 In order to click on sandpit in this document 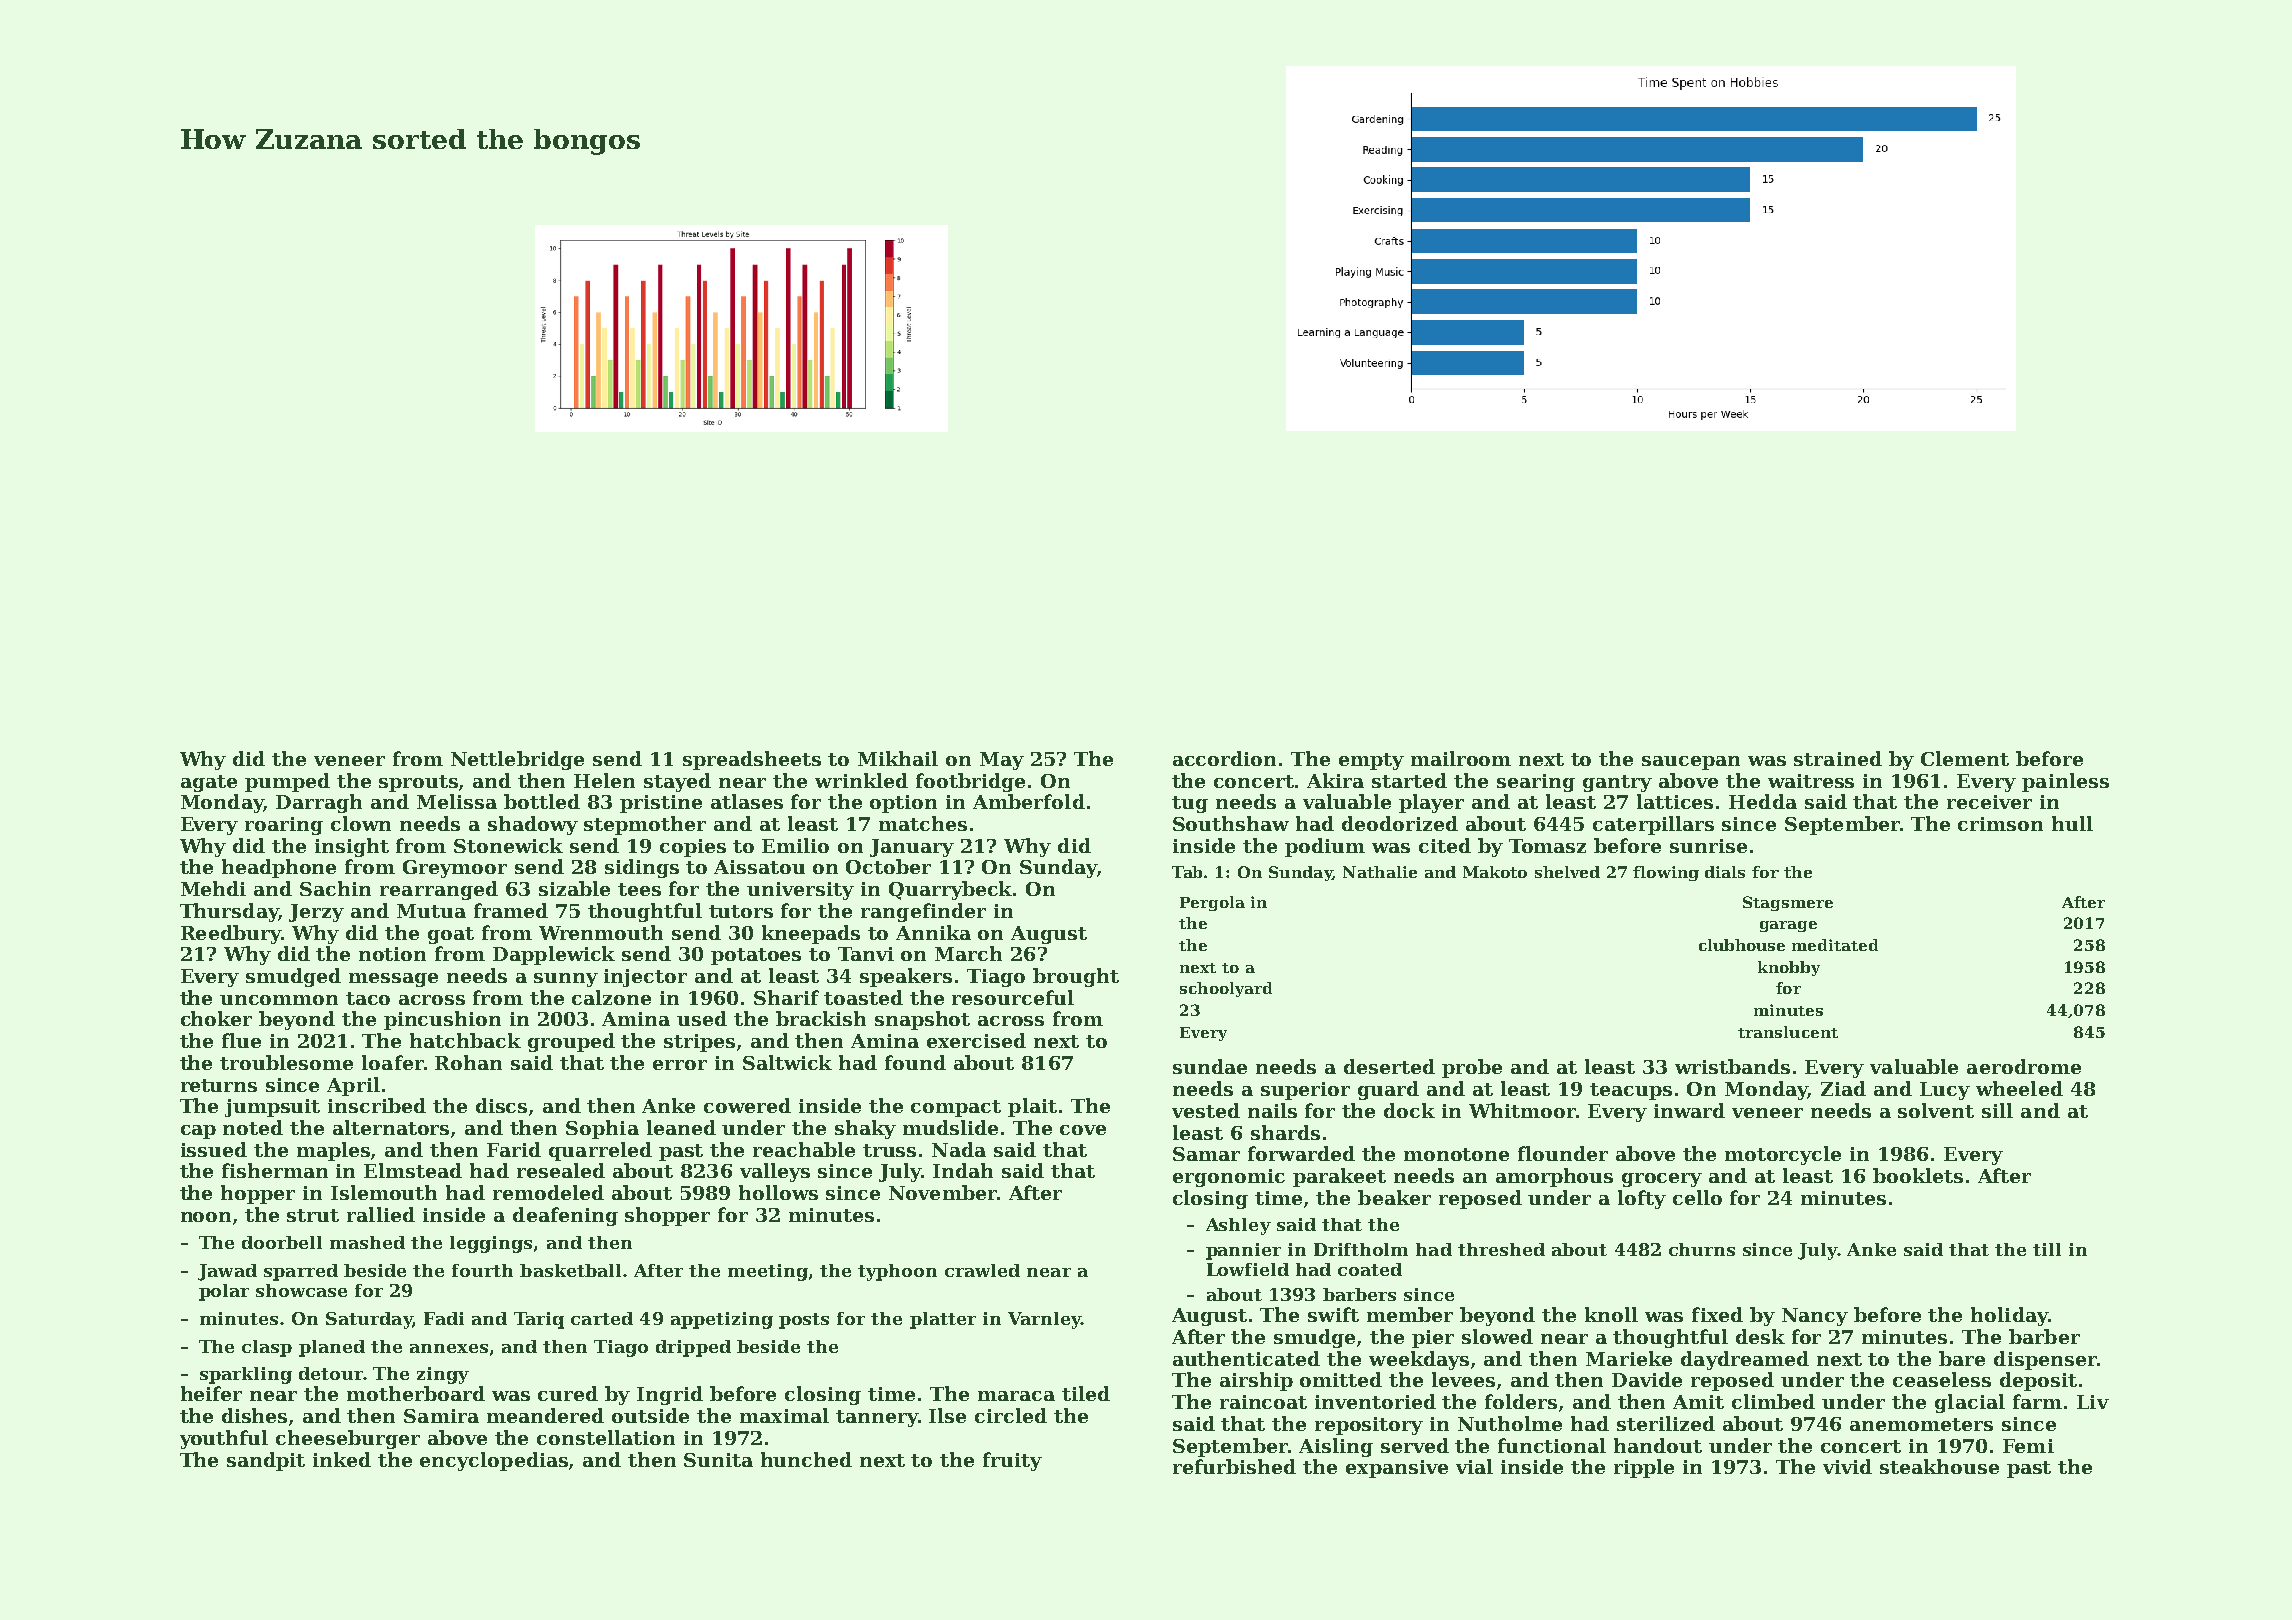, I will do `click(266, 1461)`.
